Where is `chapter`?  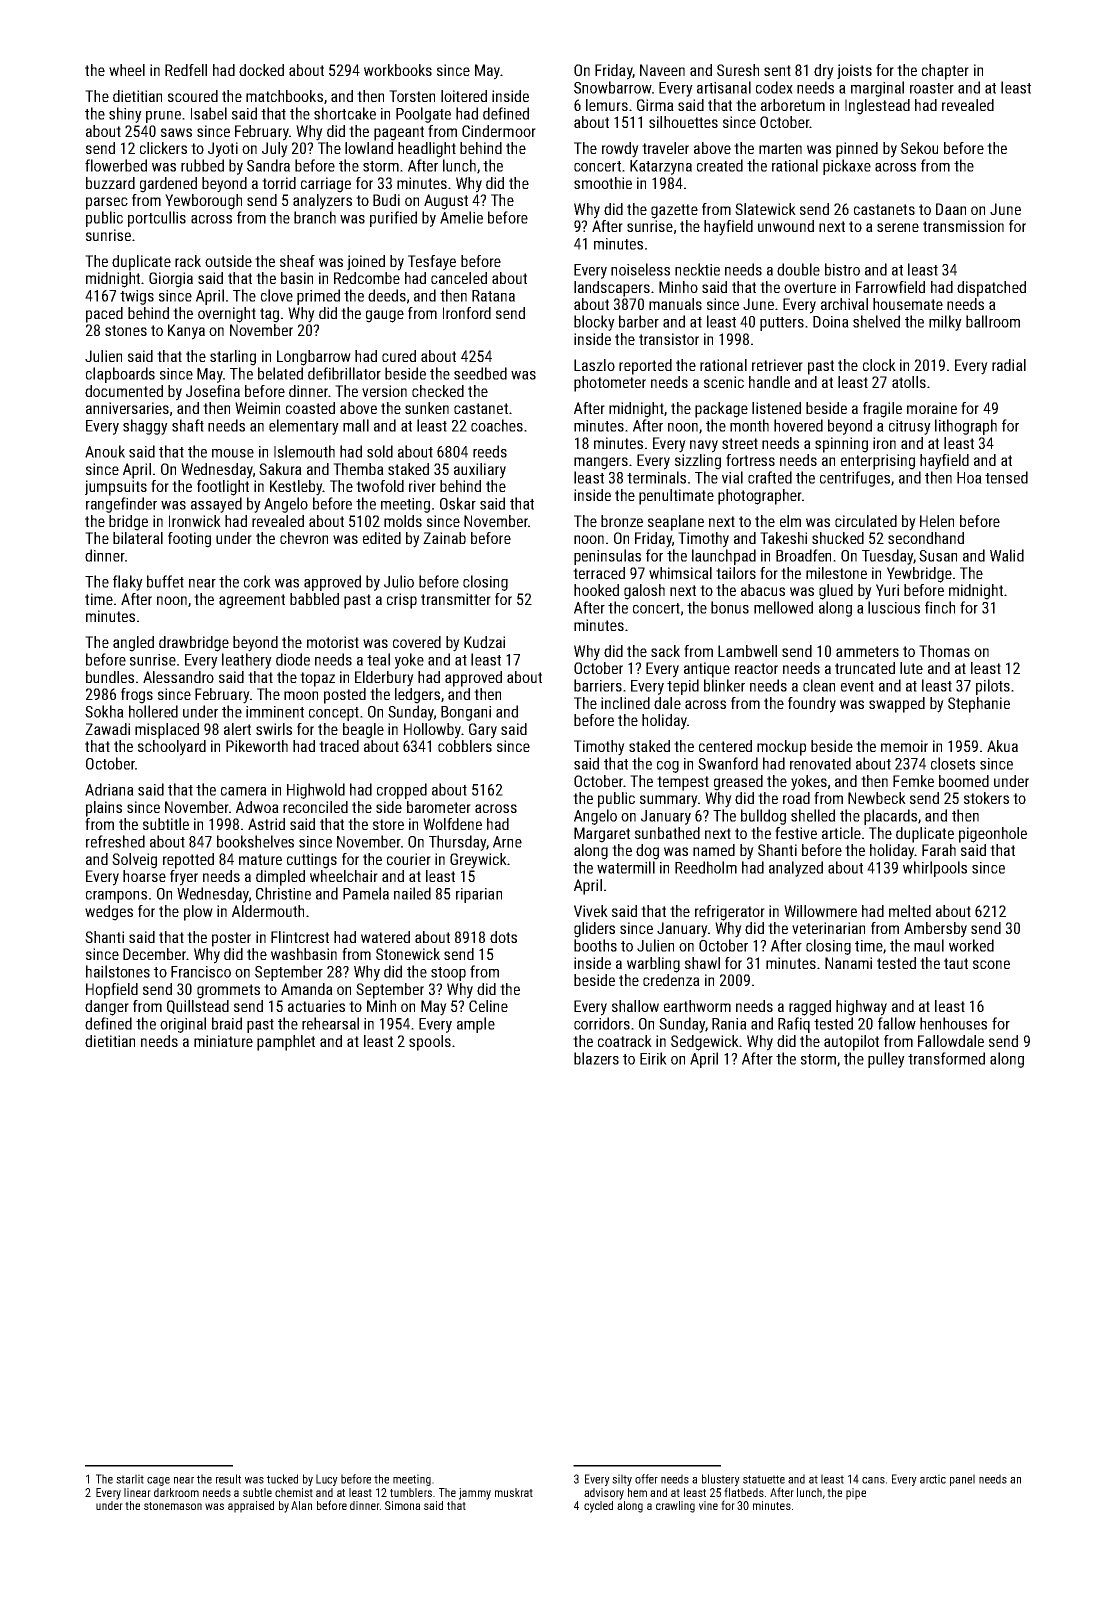 chapter is located at coordinates (945, 72).
